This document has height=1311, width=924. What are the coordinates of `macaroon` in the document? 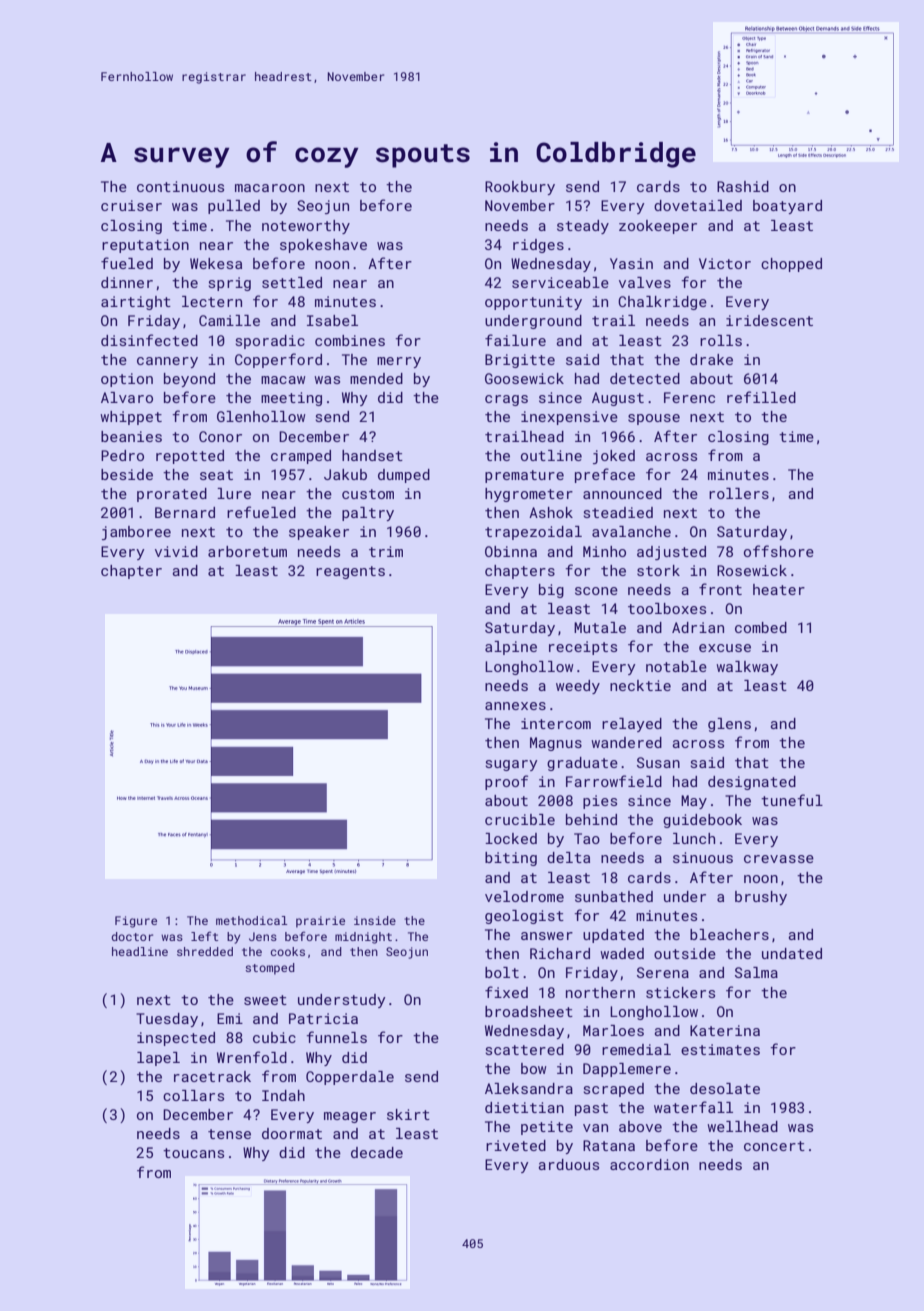 It's located at (270, 188).
